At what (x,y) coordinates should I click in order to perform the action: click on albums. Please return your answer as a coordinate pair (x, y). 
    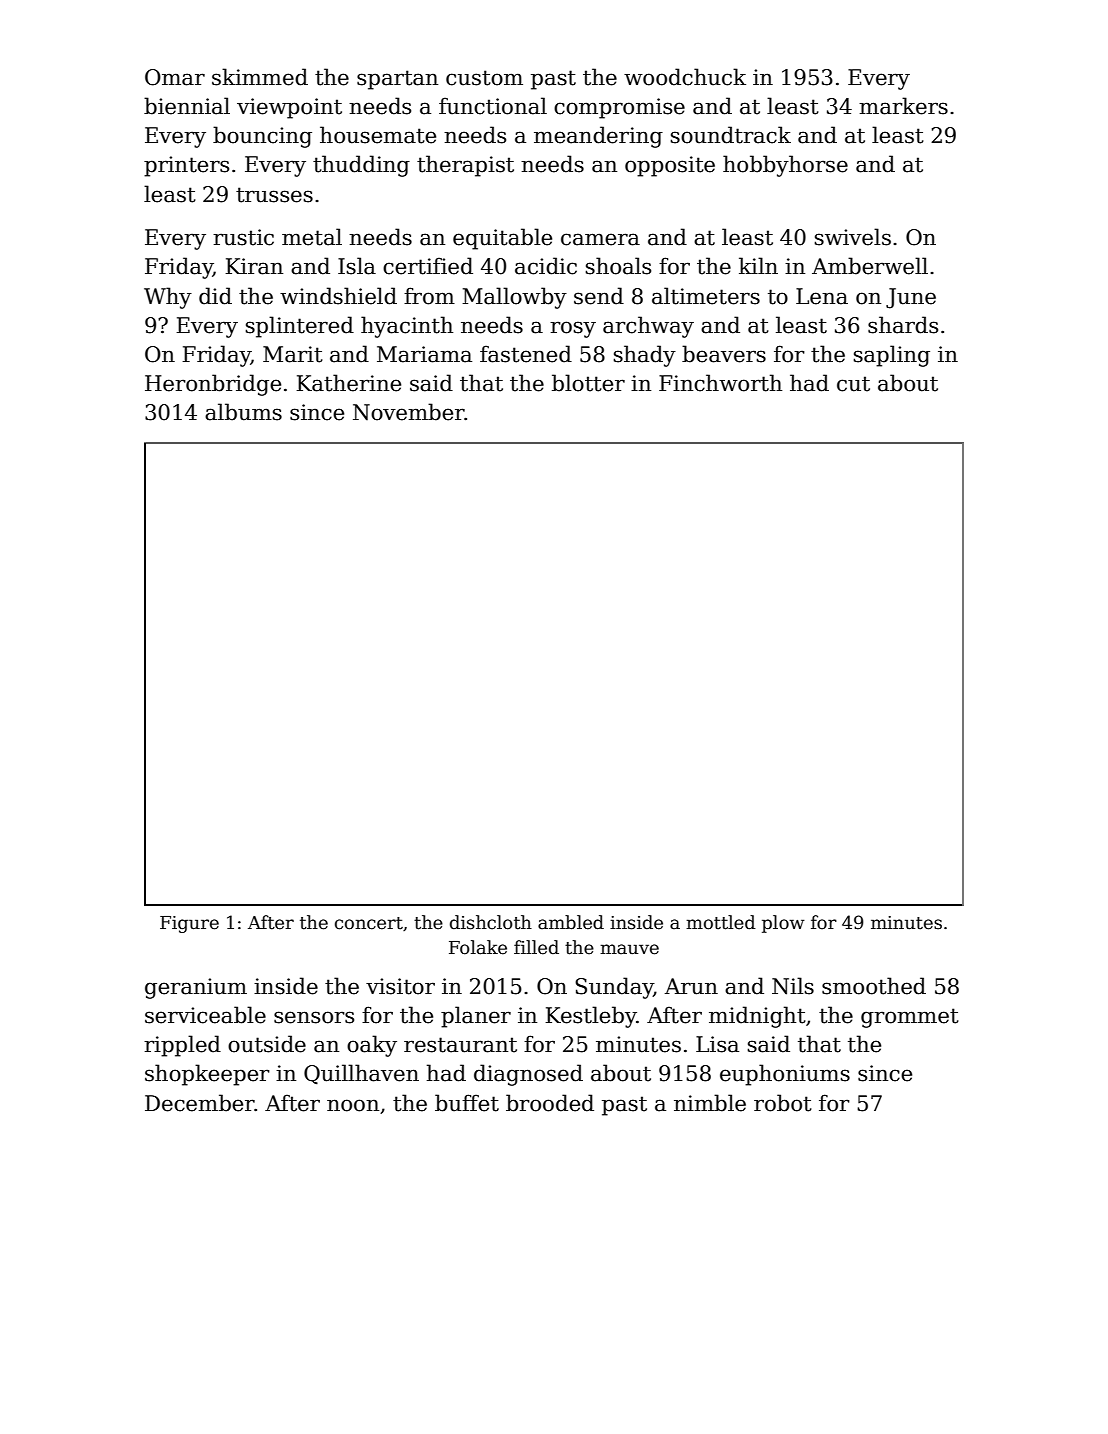
    Looking at the image, I should click on (243, 412).
